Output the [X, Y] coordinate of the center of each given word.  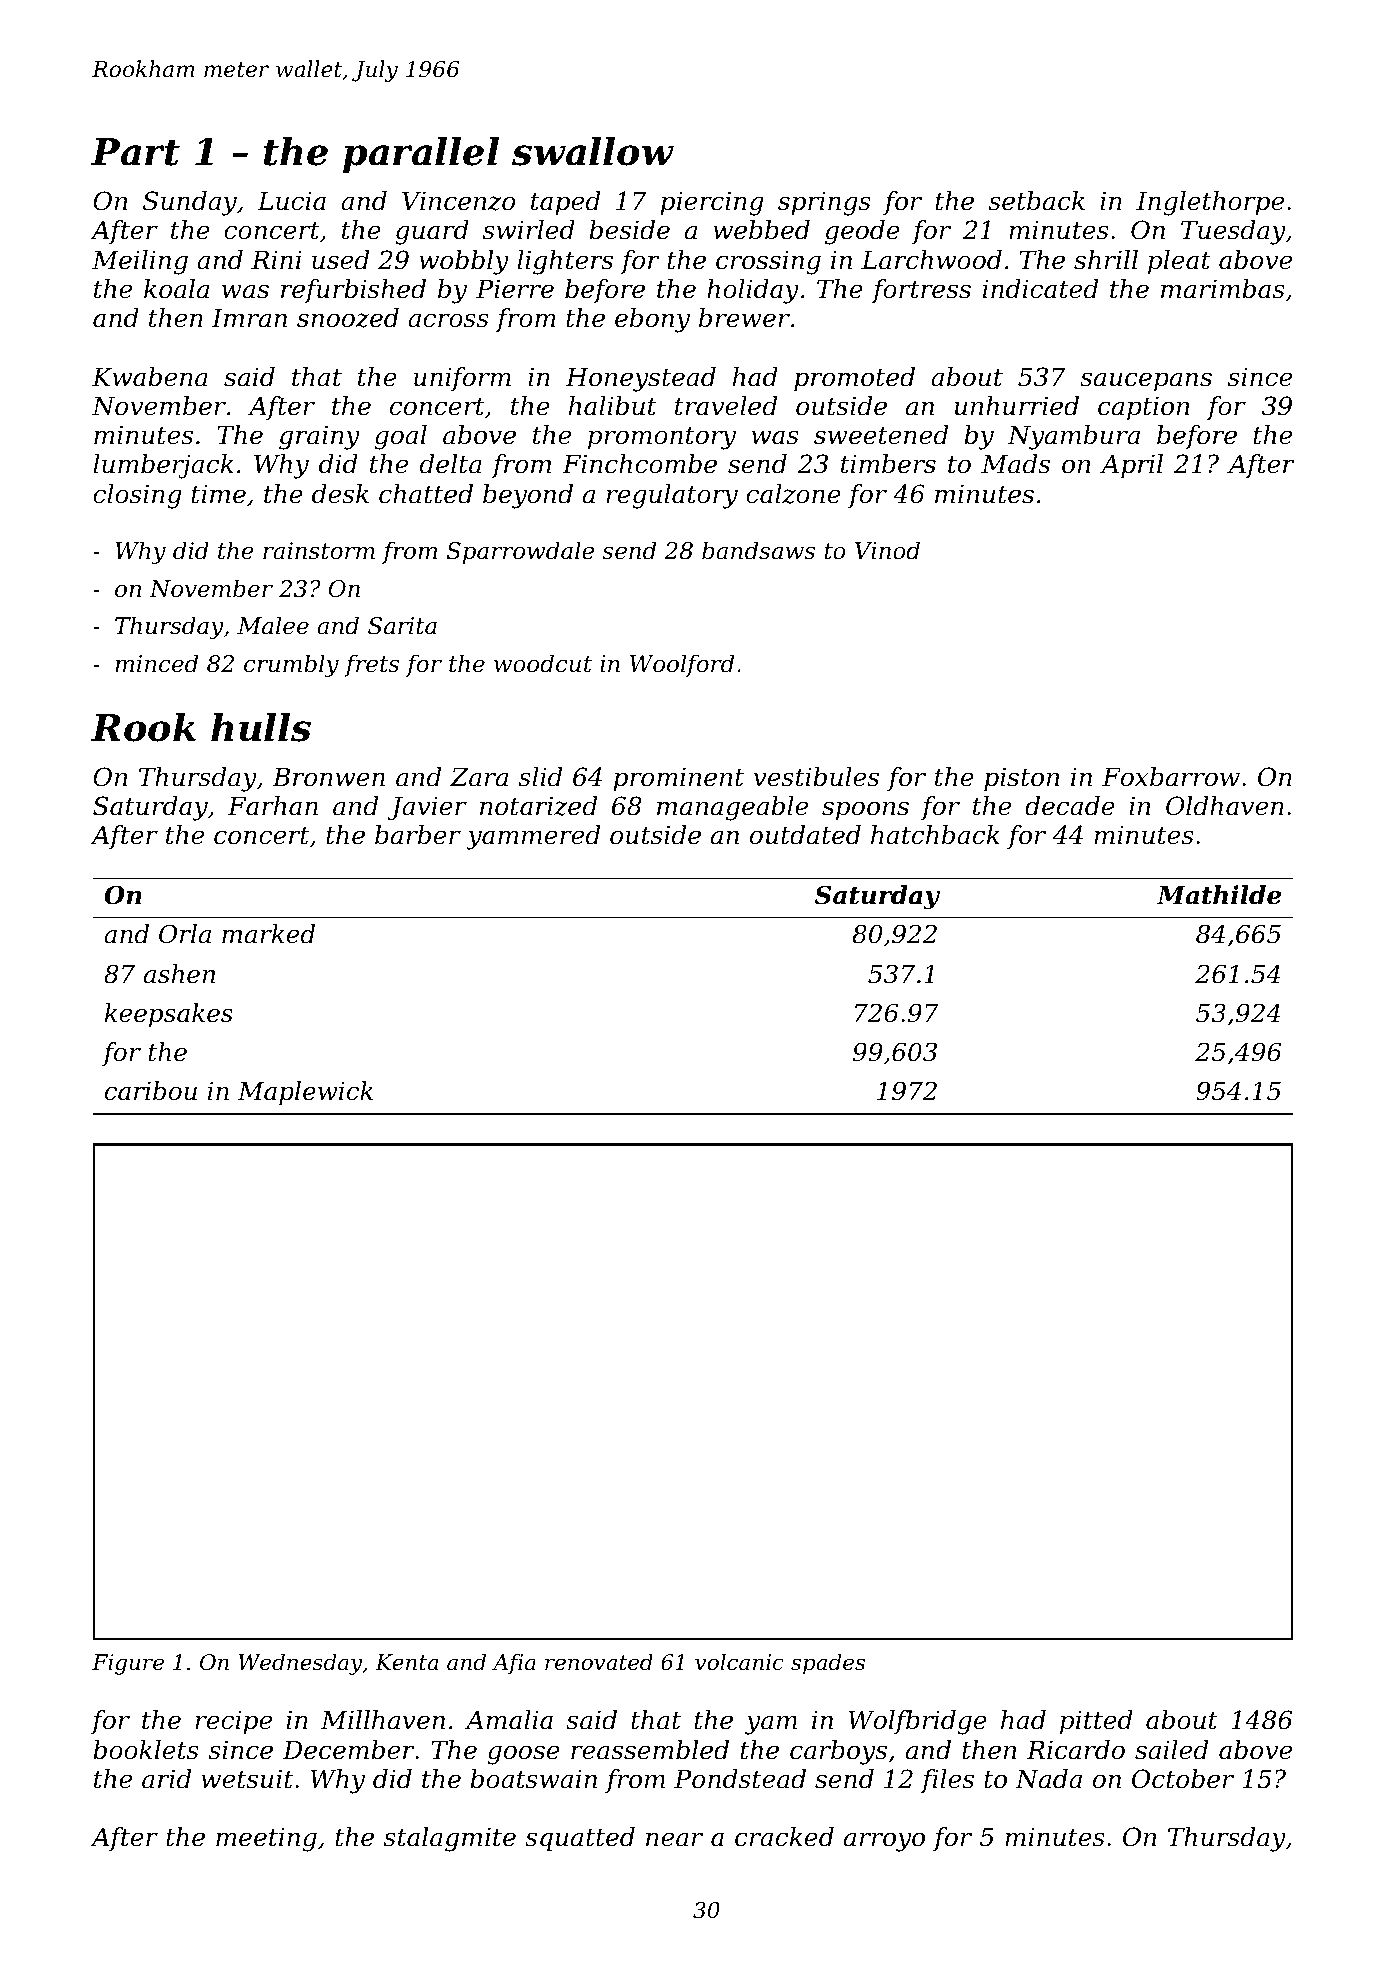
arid [166, 1779]
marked [268, 934]
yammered [533, 837]
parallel [421, 155]
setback [1037, 201]
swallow [593, 151]
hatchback [935, 835]
